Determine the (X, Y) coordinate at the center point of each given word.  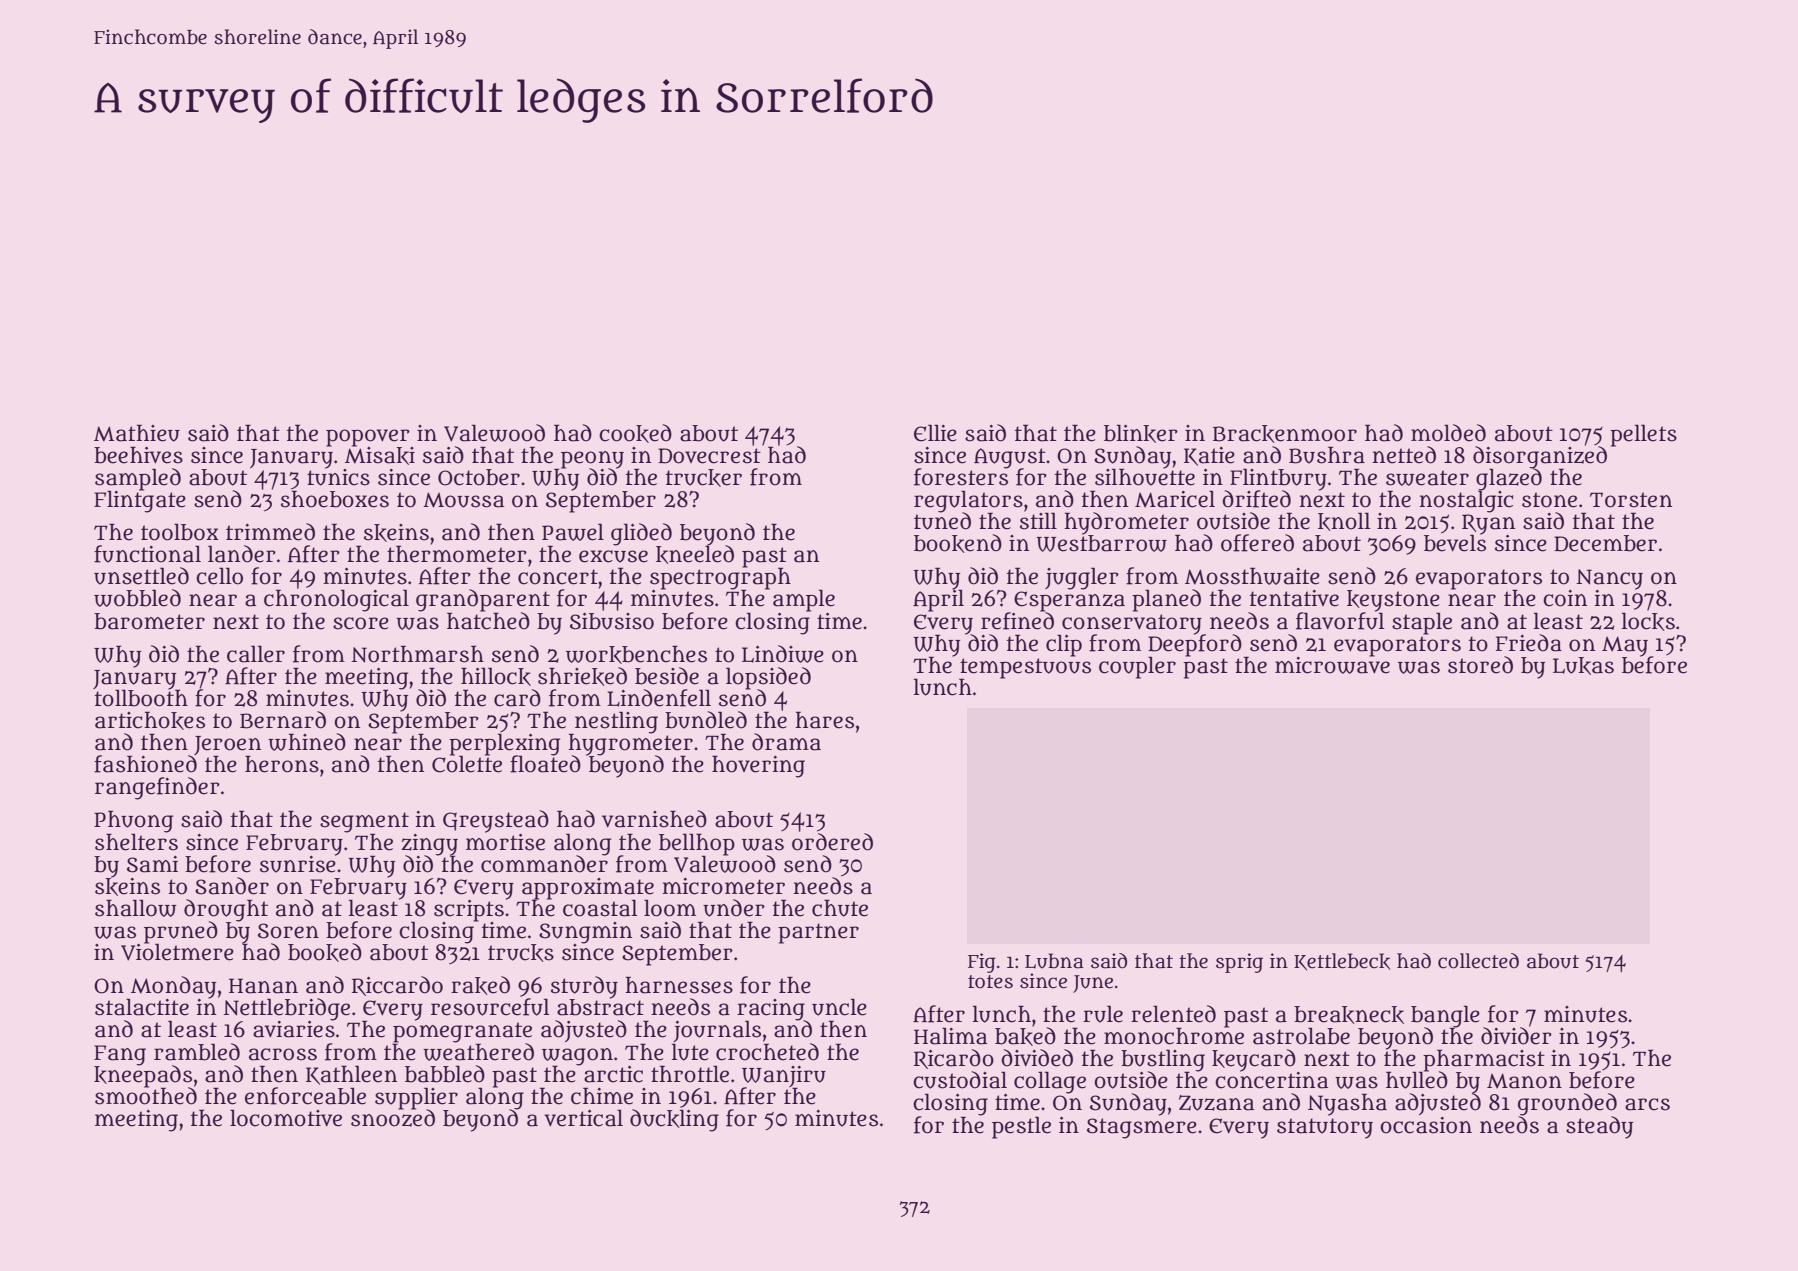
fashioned (145, 764)
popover (368, 437)
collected (1478, 961)
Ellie (935, 433)
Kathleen (351, 1075)
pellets (1643, 435)
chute (840, 908)
